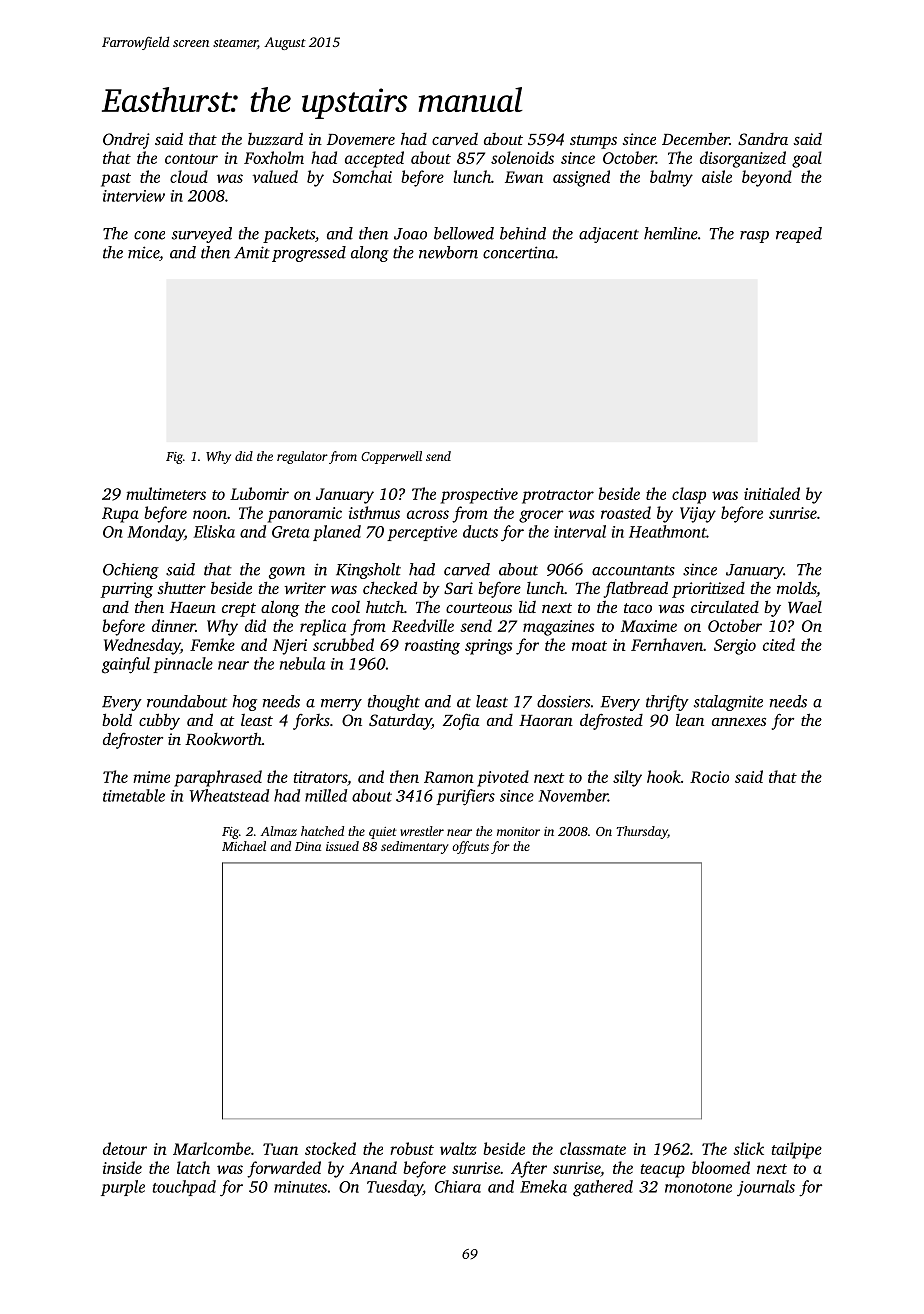  Describe the element at coordinates (123, 1188) in the screenshot. I see `purple` at that location.
